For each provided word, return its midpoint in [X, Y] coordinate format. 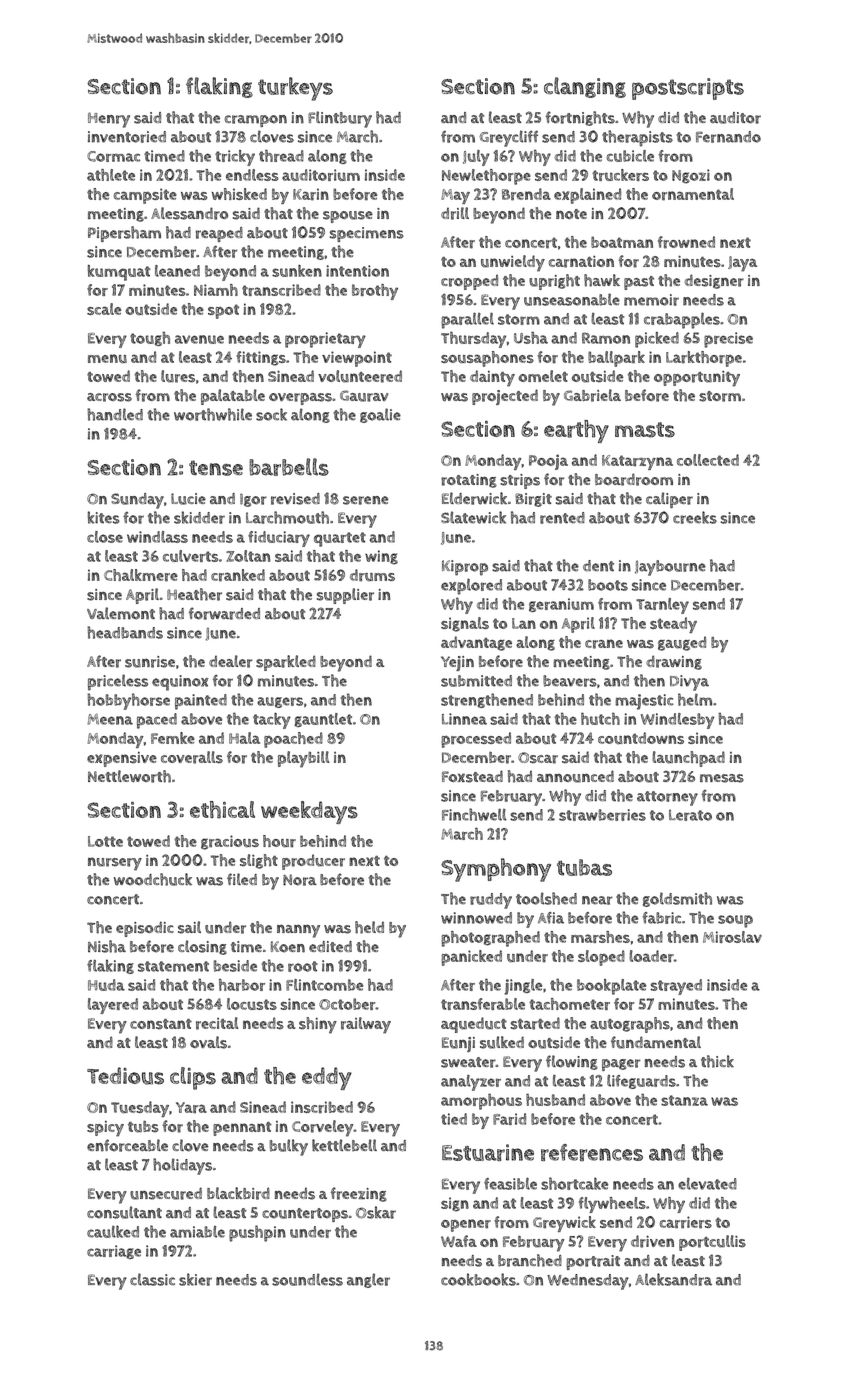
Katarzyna [637, 462]
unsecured [166, 1193]
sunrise [150, 662]
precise [728, 340]
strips [520, 481]
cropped [469, 282]
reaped [219, 234]
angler [368, 1280]
